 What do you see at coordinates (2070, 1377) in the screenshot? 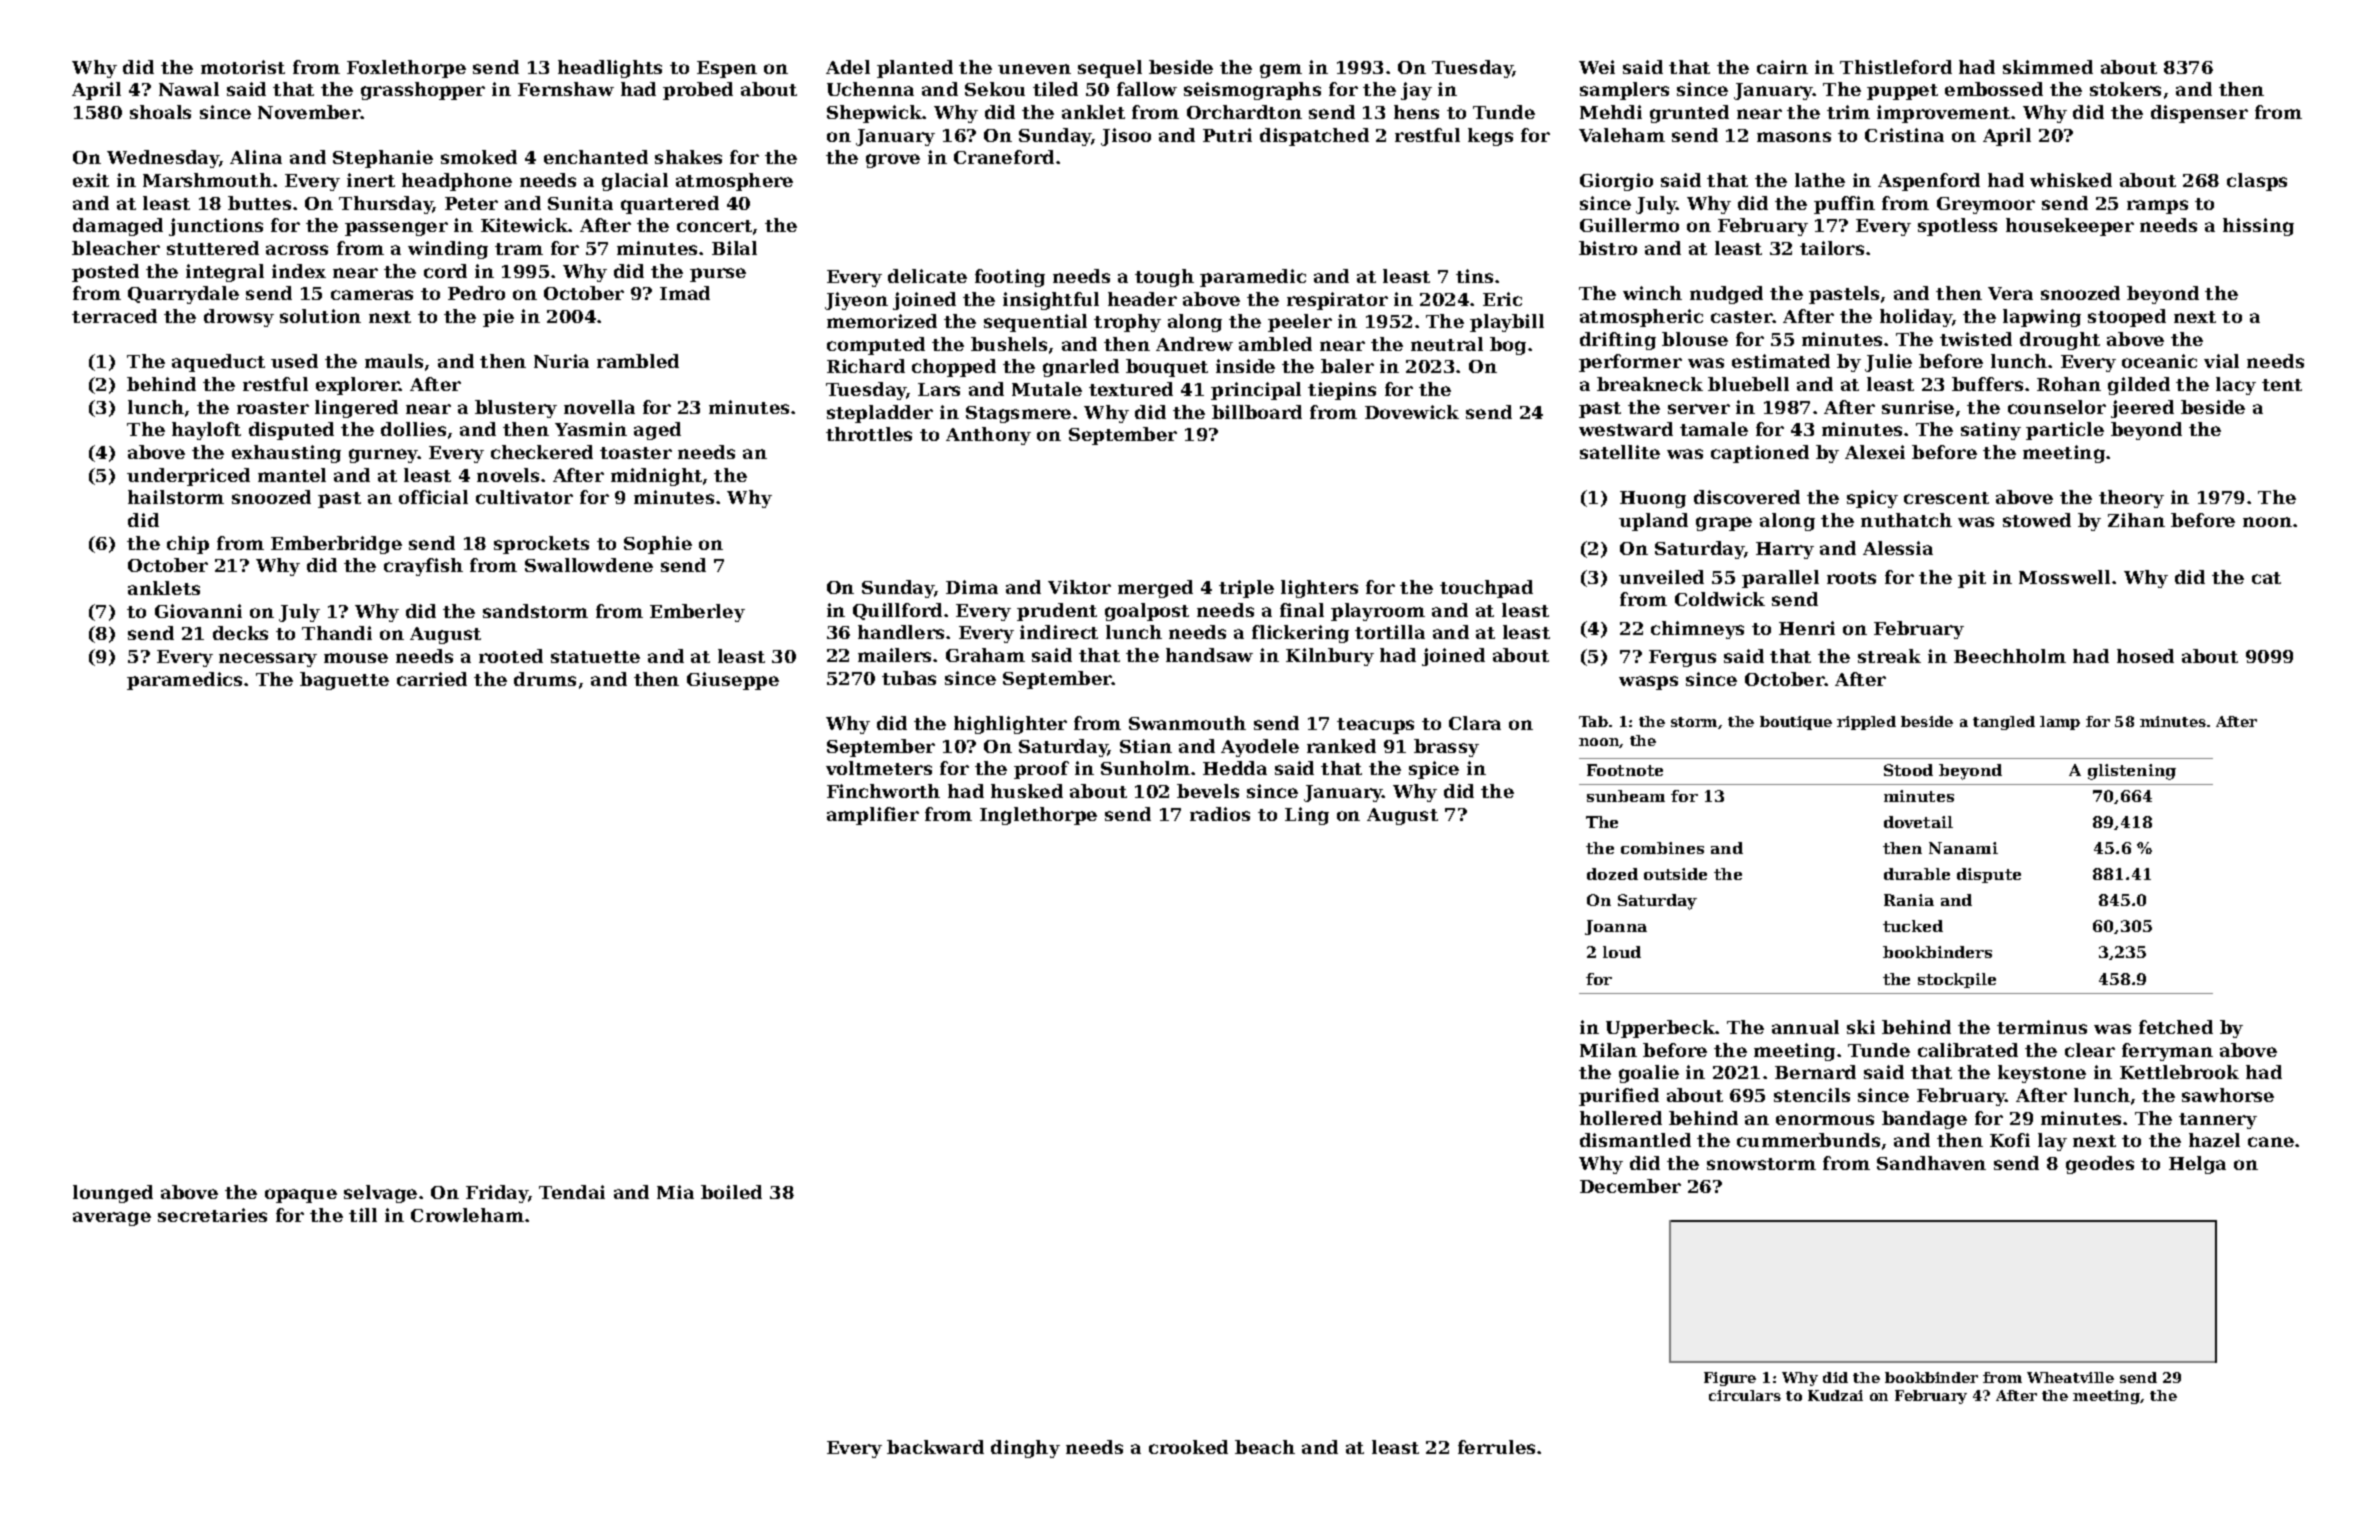
I see `Wheatville` at bounding box center [2070, 1377].
